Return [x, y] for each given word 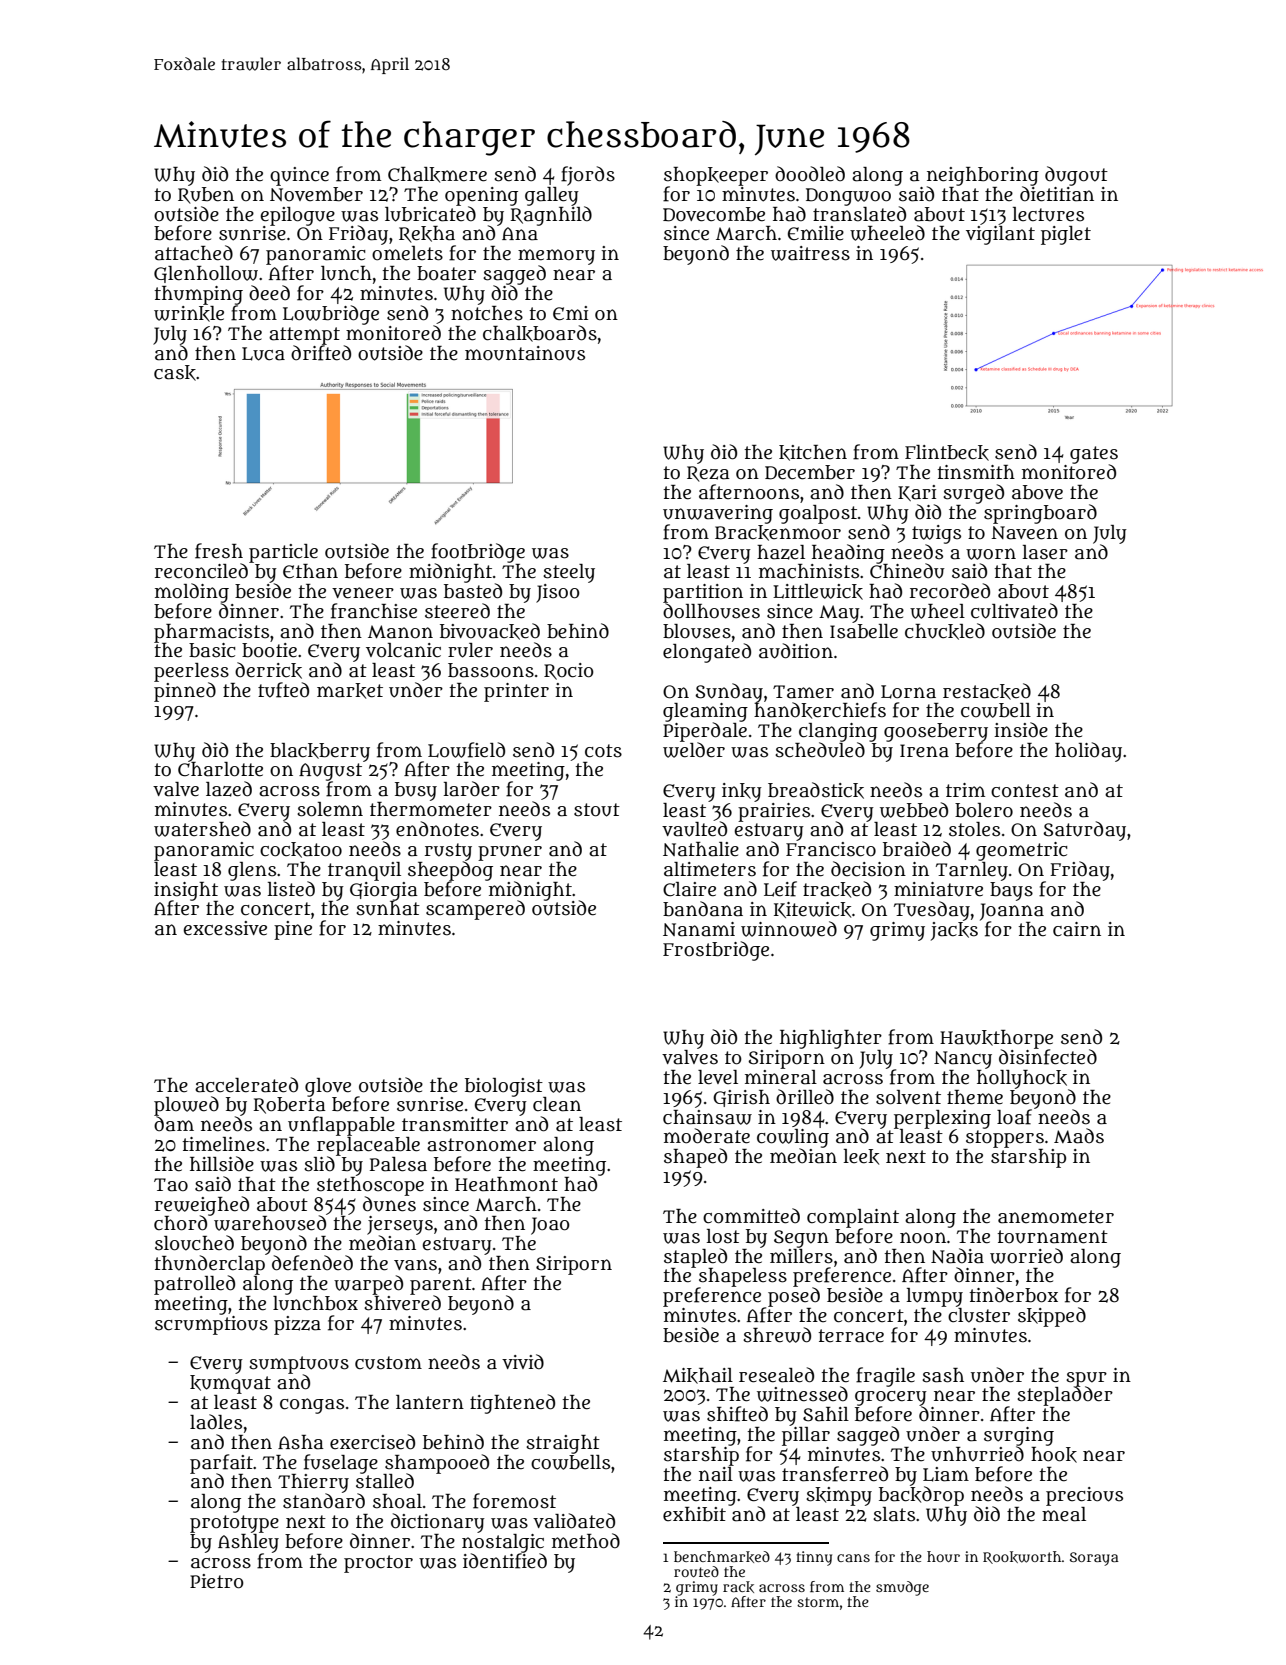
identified [505, 1561]
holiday [1088, 752]
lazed [229, 789]
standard [324, 1501]
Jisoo [558, 593]
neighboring [983, 176]
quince [299, 176]
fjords [588, 176]
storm [818, 1602]
